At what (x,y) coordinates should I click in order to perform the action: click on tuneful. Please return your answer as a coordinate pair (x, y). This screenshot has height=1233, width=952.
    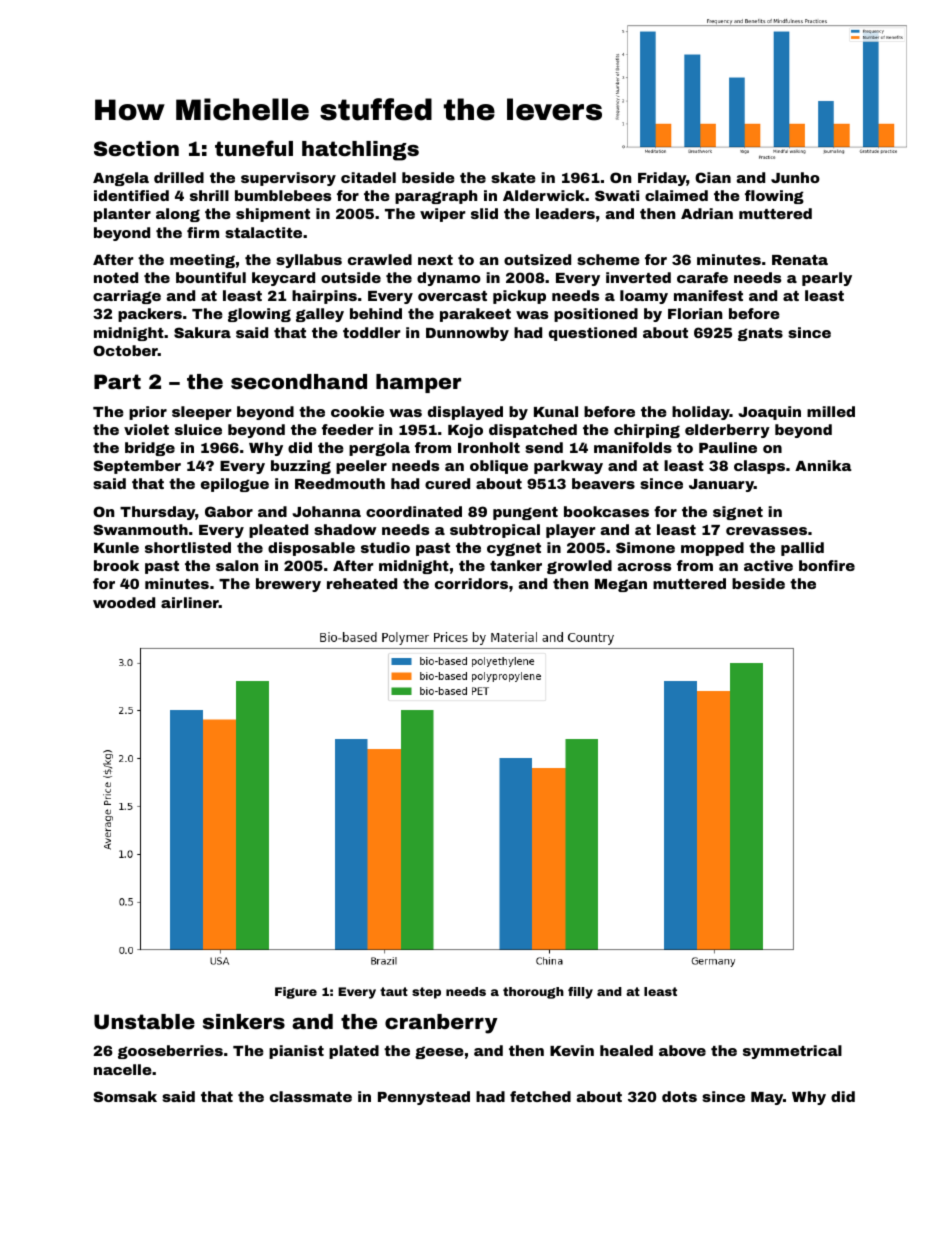
    Looking at the image, I should click on (254, 148).
